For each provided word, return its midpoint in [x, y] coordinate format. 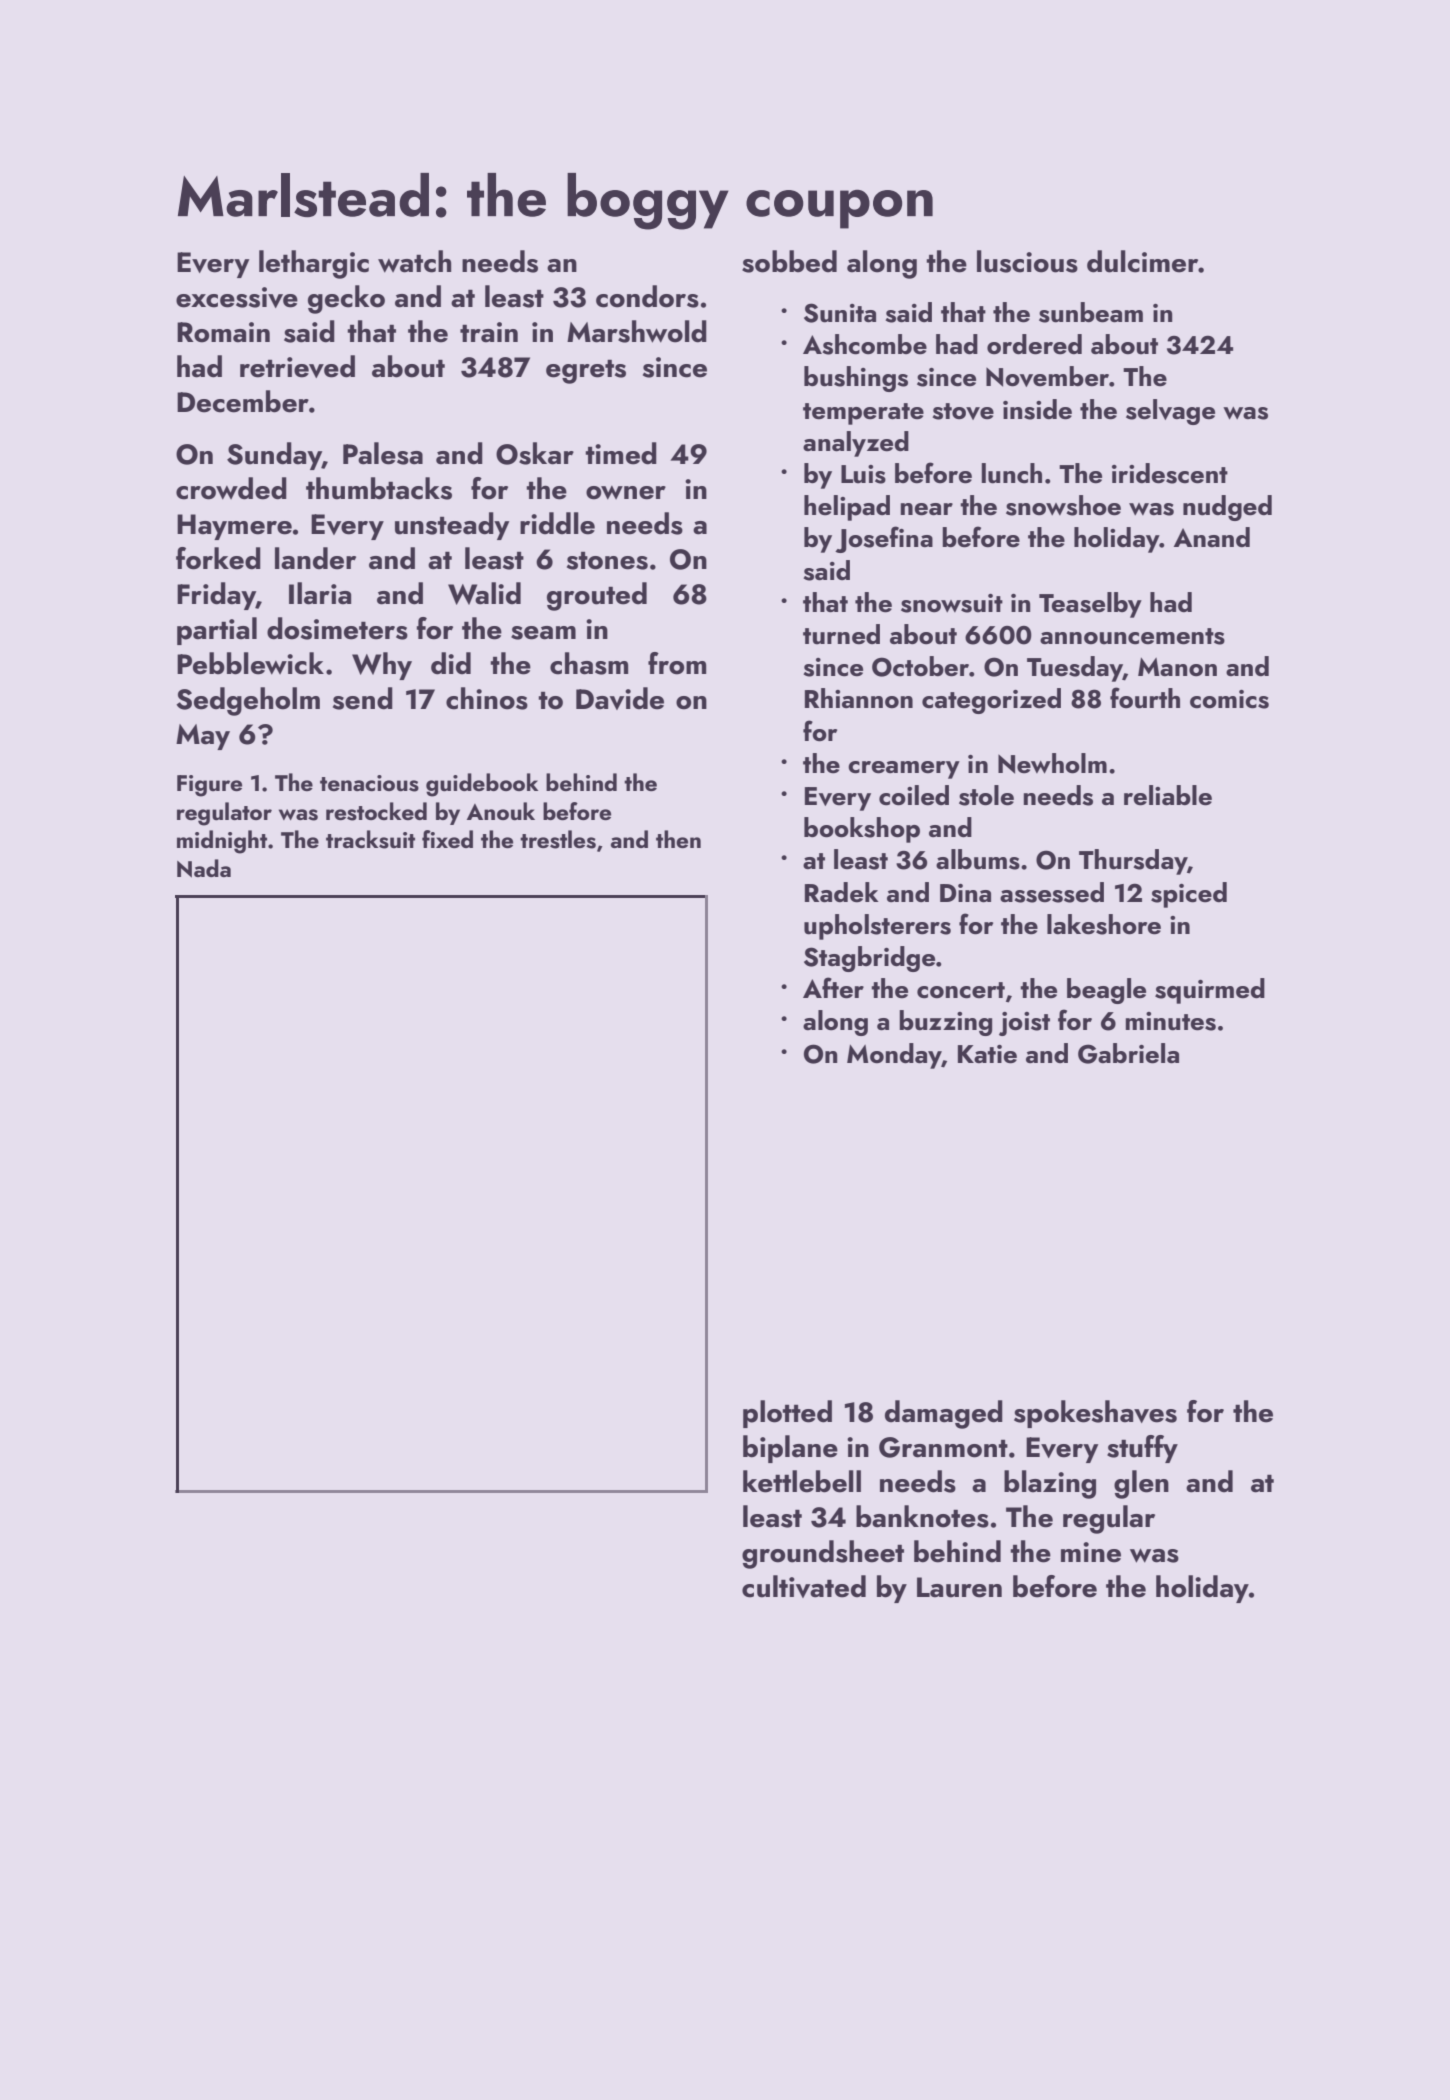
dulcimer [1143, 261]
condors [647, 296]
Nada [204, 868]
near [927, 509]
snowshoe [1063, 505]
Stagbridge [869, 959]
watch [414, 261]
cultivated [804, 1586]
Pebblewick [250, 663]
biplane [790, 1449]
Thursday [1133, 862]
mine [1091, 1552]
